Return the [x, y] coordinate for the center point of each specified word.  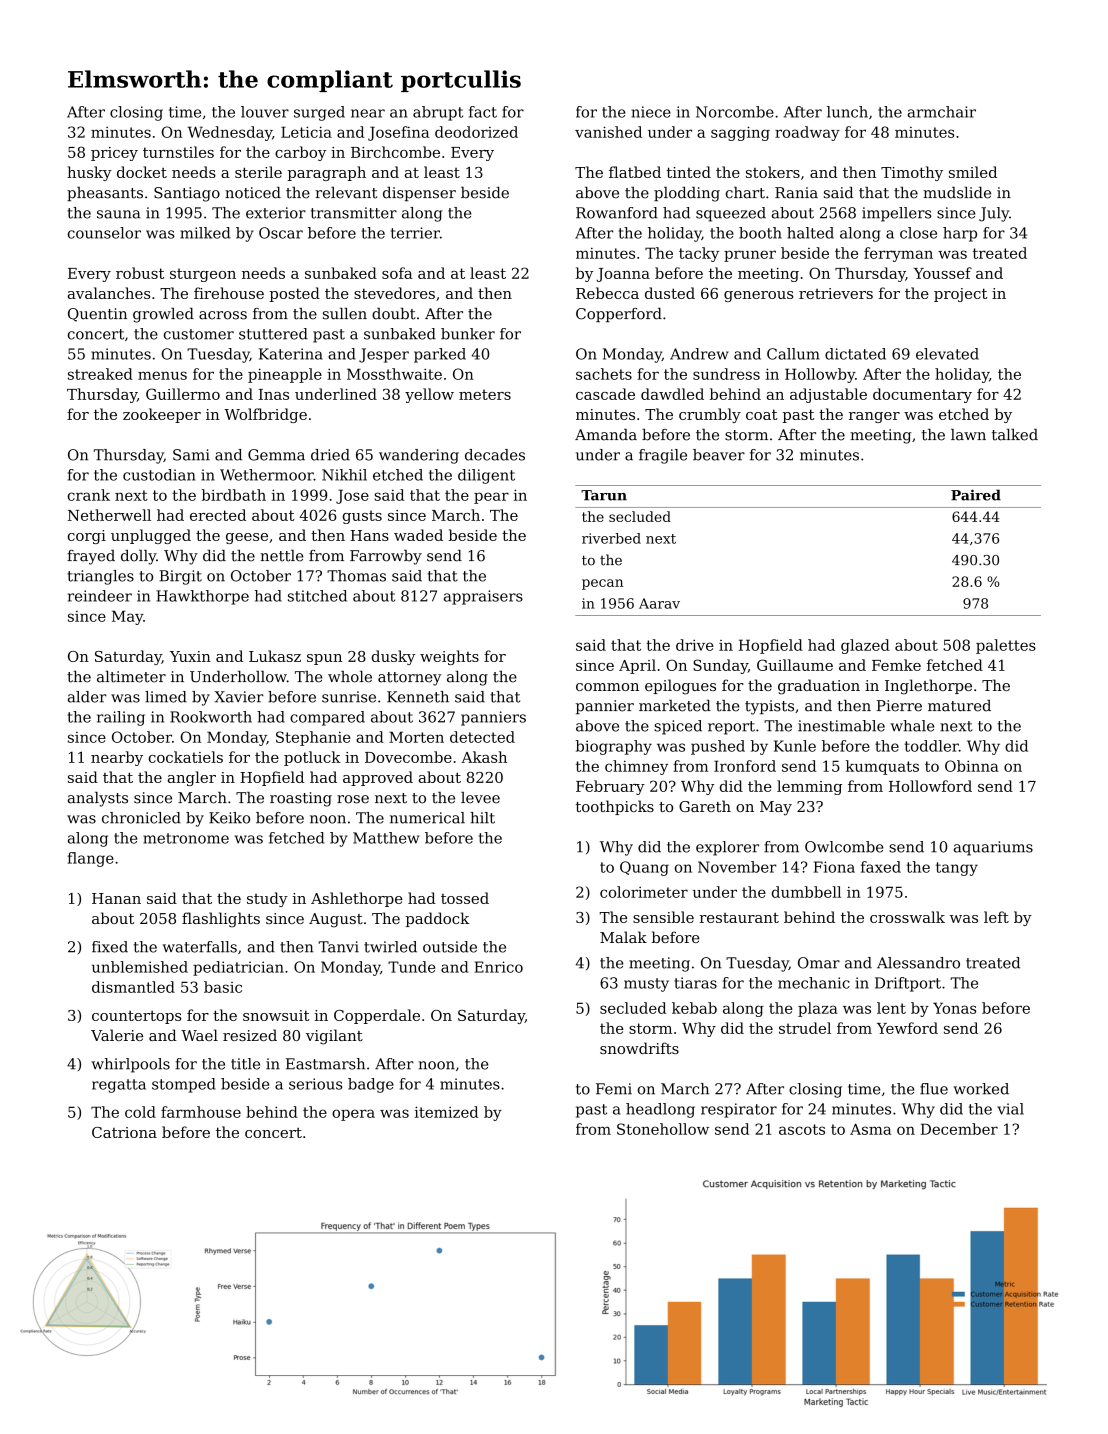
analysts [98, 799]
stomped [184, 1085]
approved [378, 778]
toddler [932, 746]
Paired [976, 495]
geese [247, 538]
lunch [847, 112]
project [960, 295]
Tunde [411, 967]
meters [485, 394]
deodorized [476, 132]
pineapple [285, 375]
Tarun [604, 495]
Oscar [281, 233]
